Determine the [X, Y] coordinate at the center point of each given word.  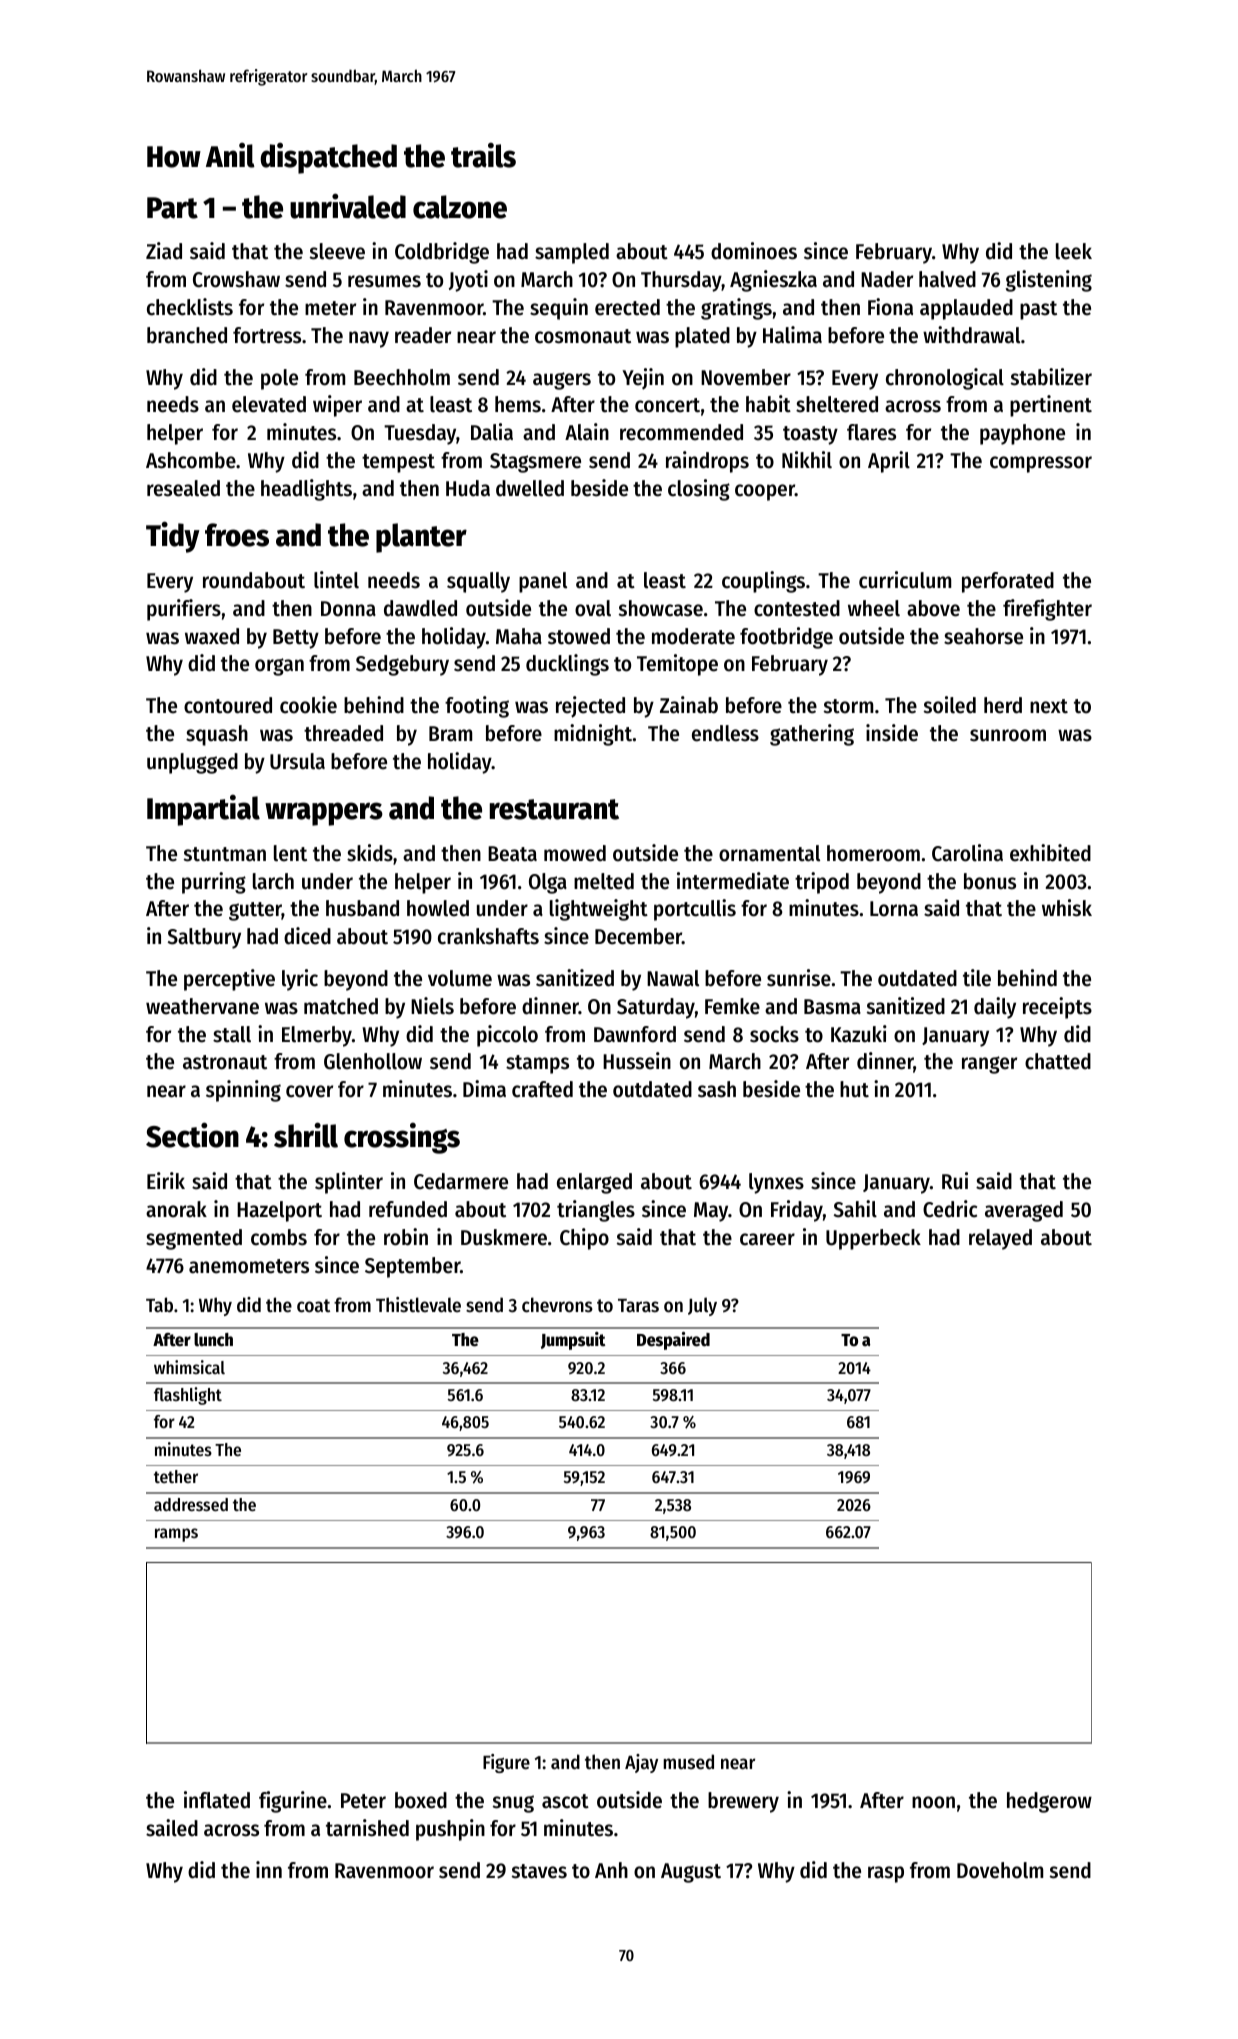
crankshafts [488, 936]
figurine [293, 1802]
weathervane [202, 1006]
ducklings [567, 665]
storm [848, 706]
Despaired [673, 1341]
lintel [336, 580]
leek [1074, 251]
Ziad [164, 251]
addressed [191, 1504]
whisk [1067, 908]
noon [933, 1802]
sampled [572, 253]
